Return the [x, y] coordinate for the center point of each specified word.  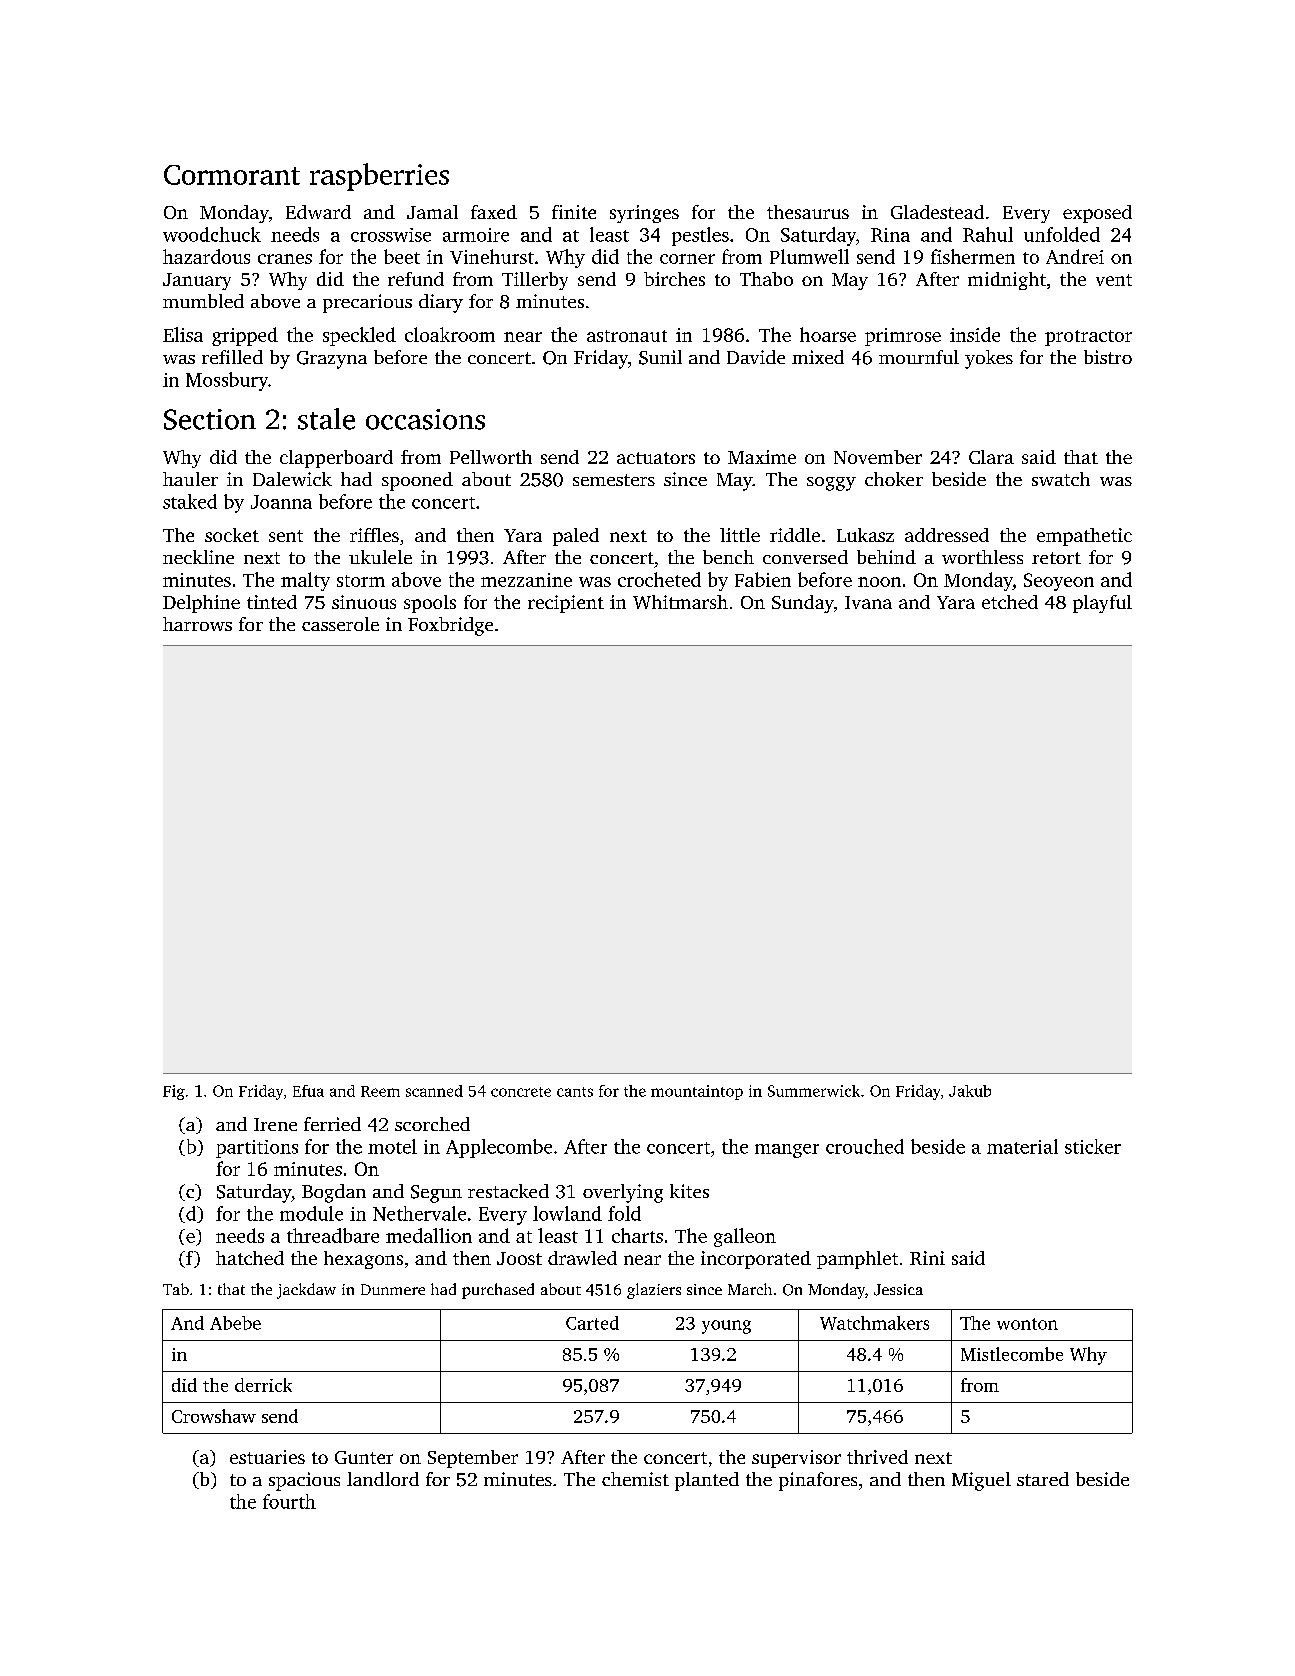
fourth [289, 1501]
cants [575, 1092]
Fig [174, 1092]
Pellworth [491, 457]
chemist [635, 1479]
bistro [1108, 357]
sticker [1093, 1146]
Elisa [183, 334]
